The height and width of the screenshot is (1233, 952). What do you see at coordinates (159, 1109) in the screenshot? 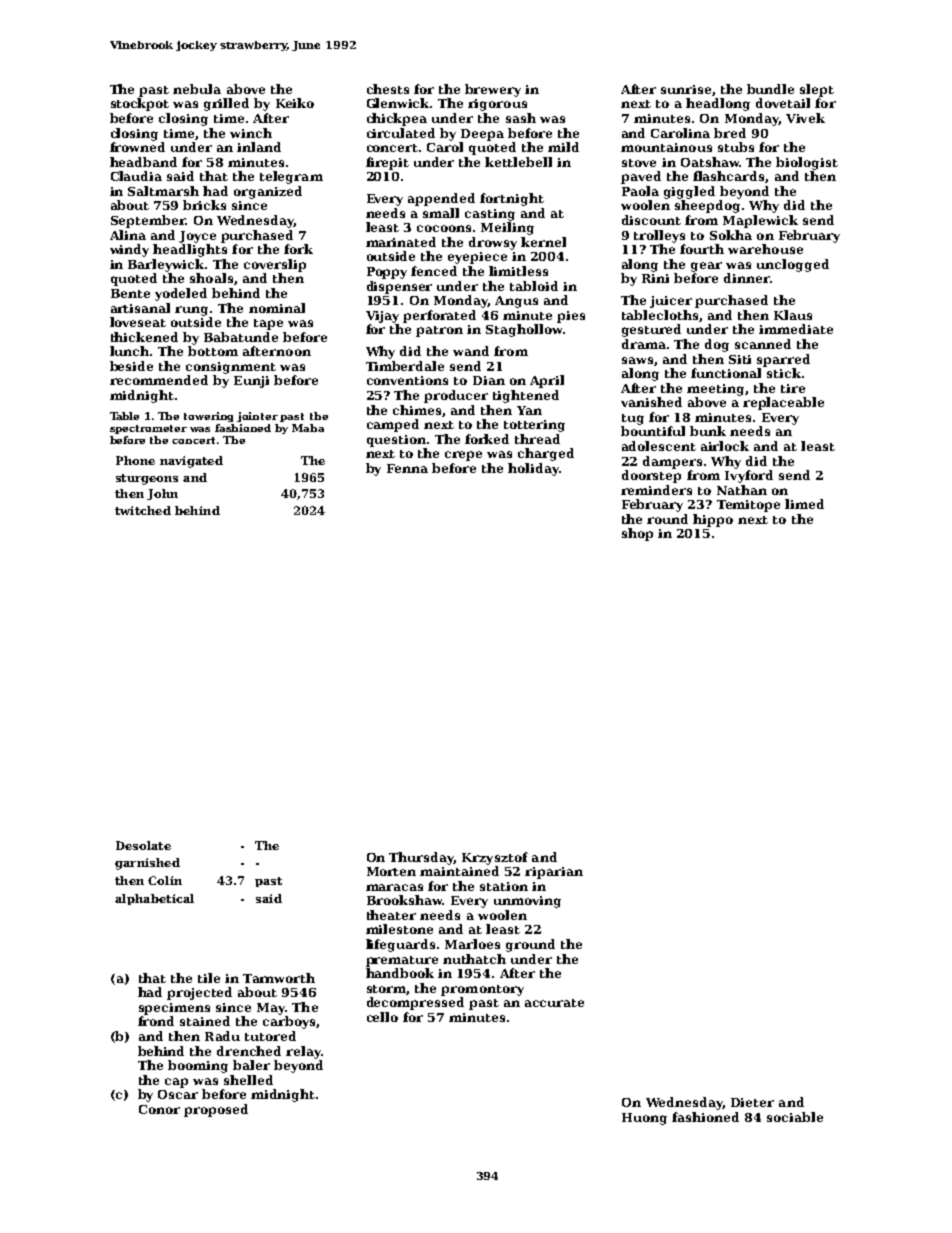
I see `Conor` at bounding box center [159, 1109].
